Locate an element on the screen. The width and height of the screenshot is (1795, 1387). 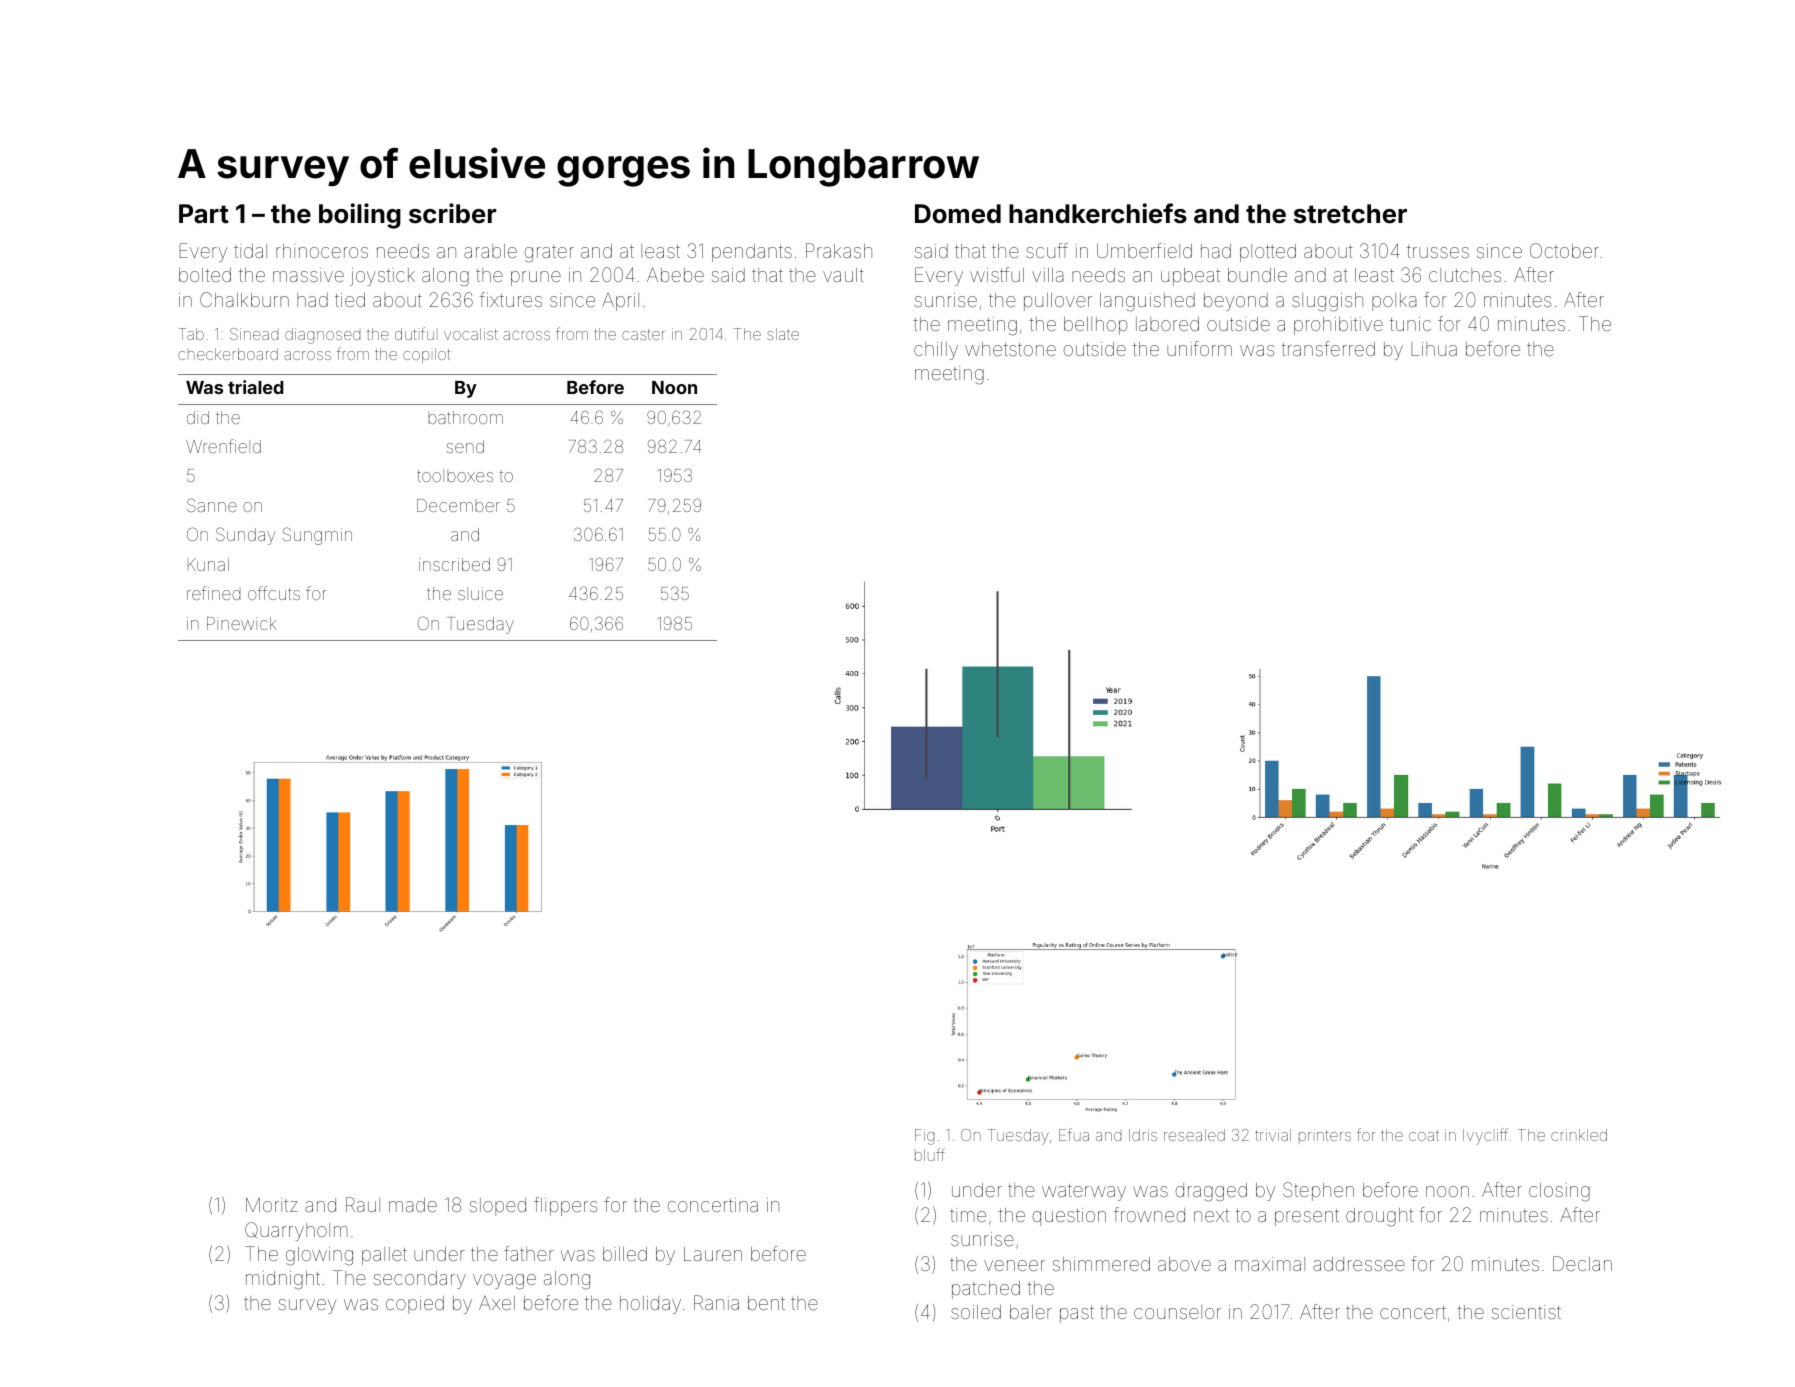
sluice is located at coordinates (480, 593).
